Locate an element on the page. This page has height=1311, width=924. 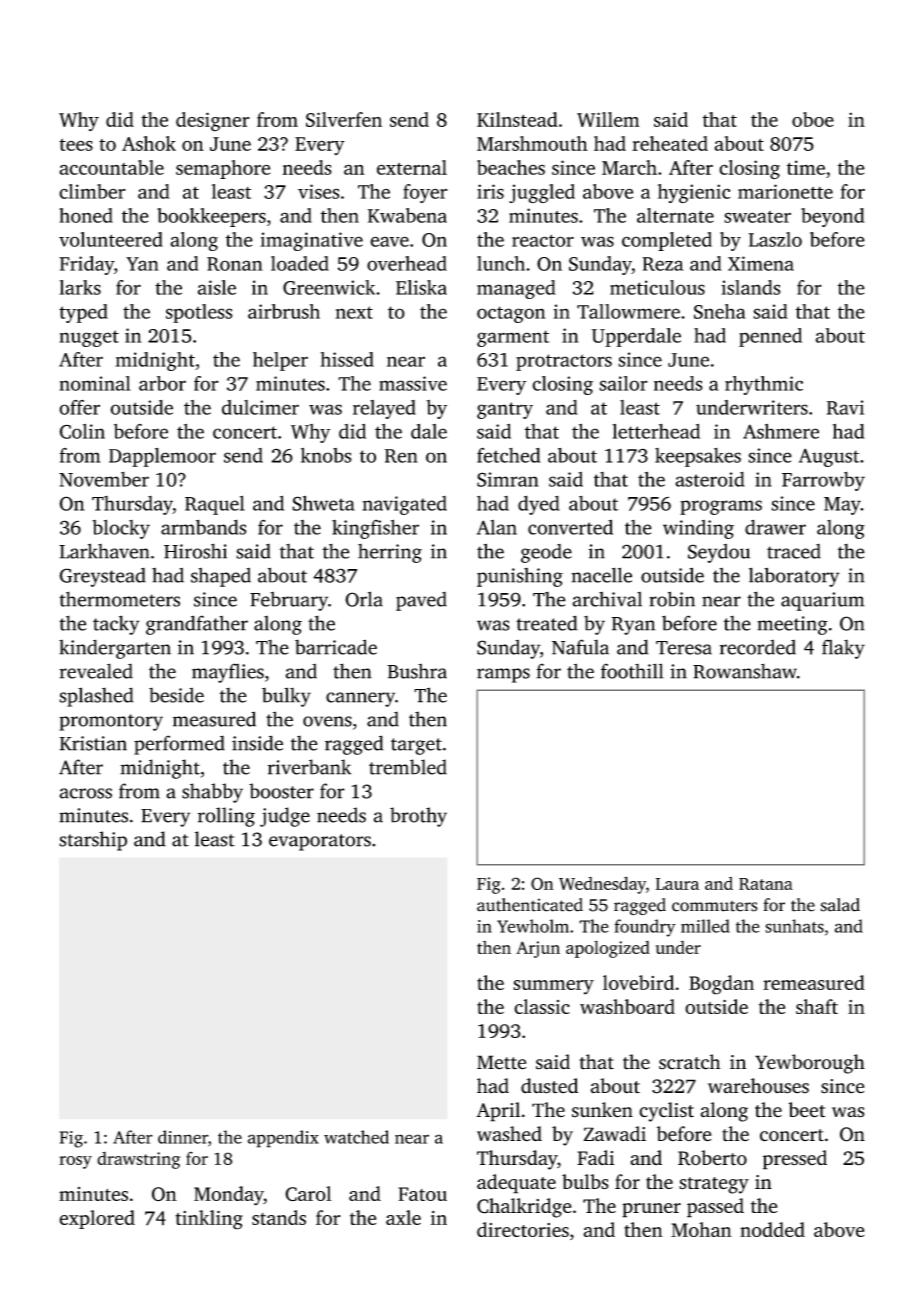
letterhead is located at coordinates (656, 431).
